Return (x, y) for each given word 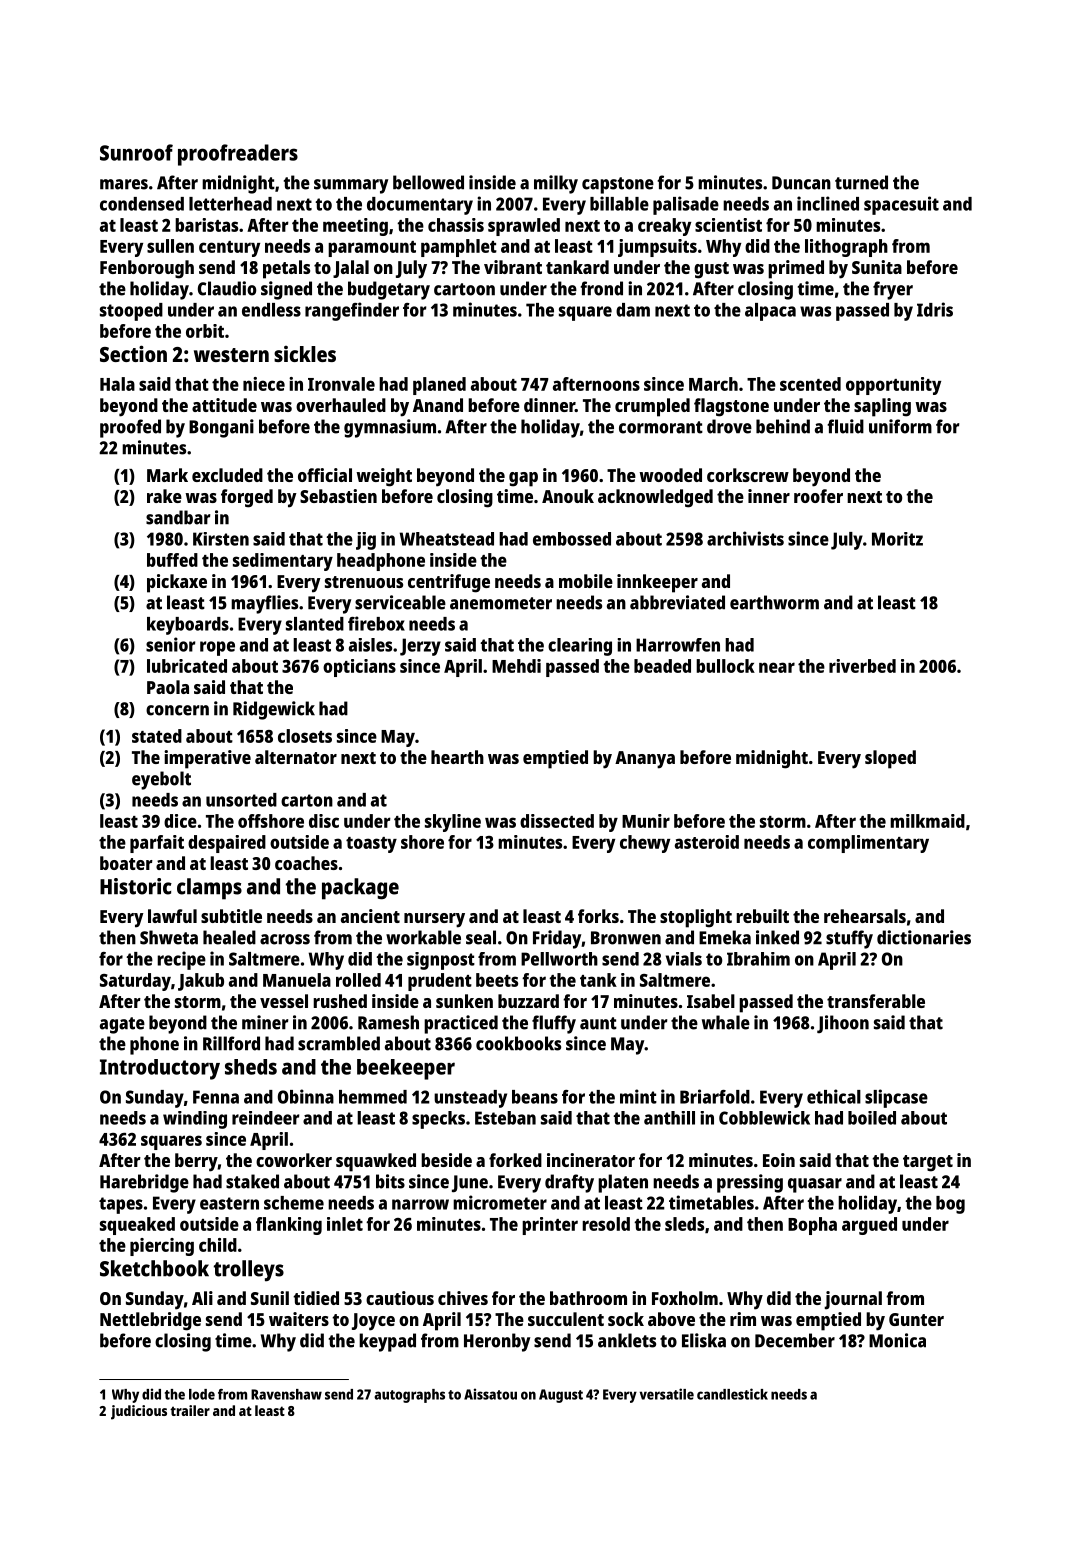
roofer (818, 496)
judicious (139, 1412)
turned (861, 182)
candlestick (732, 1394)
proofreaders (238, 155)
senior (170, 644)
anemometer (501, 603)
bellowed (428, 182)
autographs (409, 1396)
